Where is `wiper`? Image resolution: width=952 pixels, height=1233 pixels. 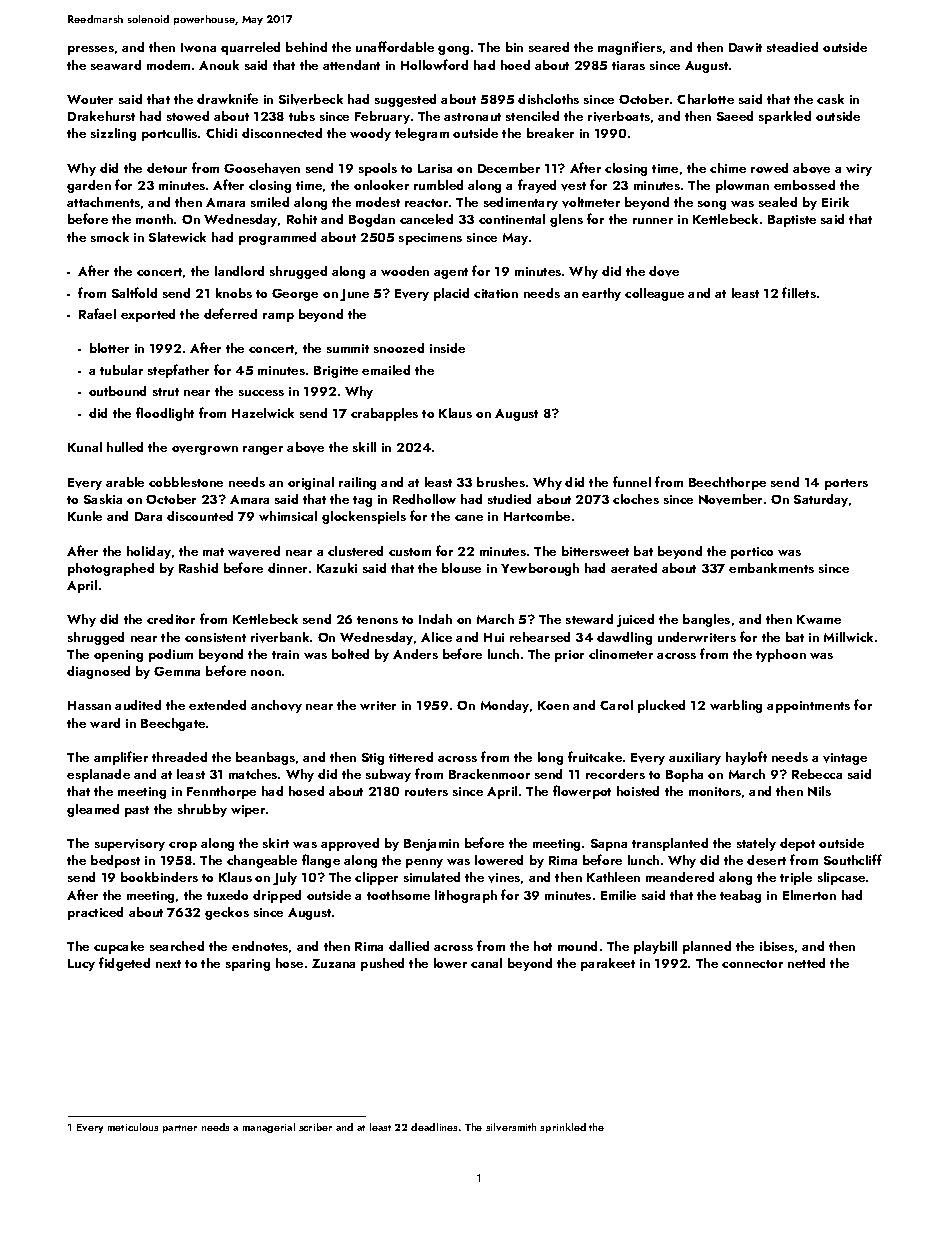 wiper is located at coordinates (248, 811).
